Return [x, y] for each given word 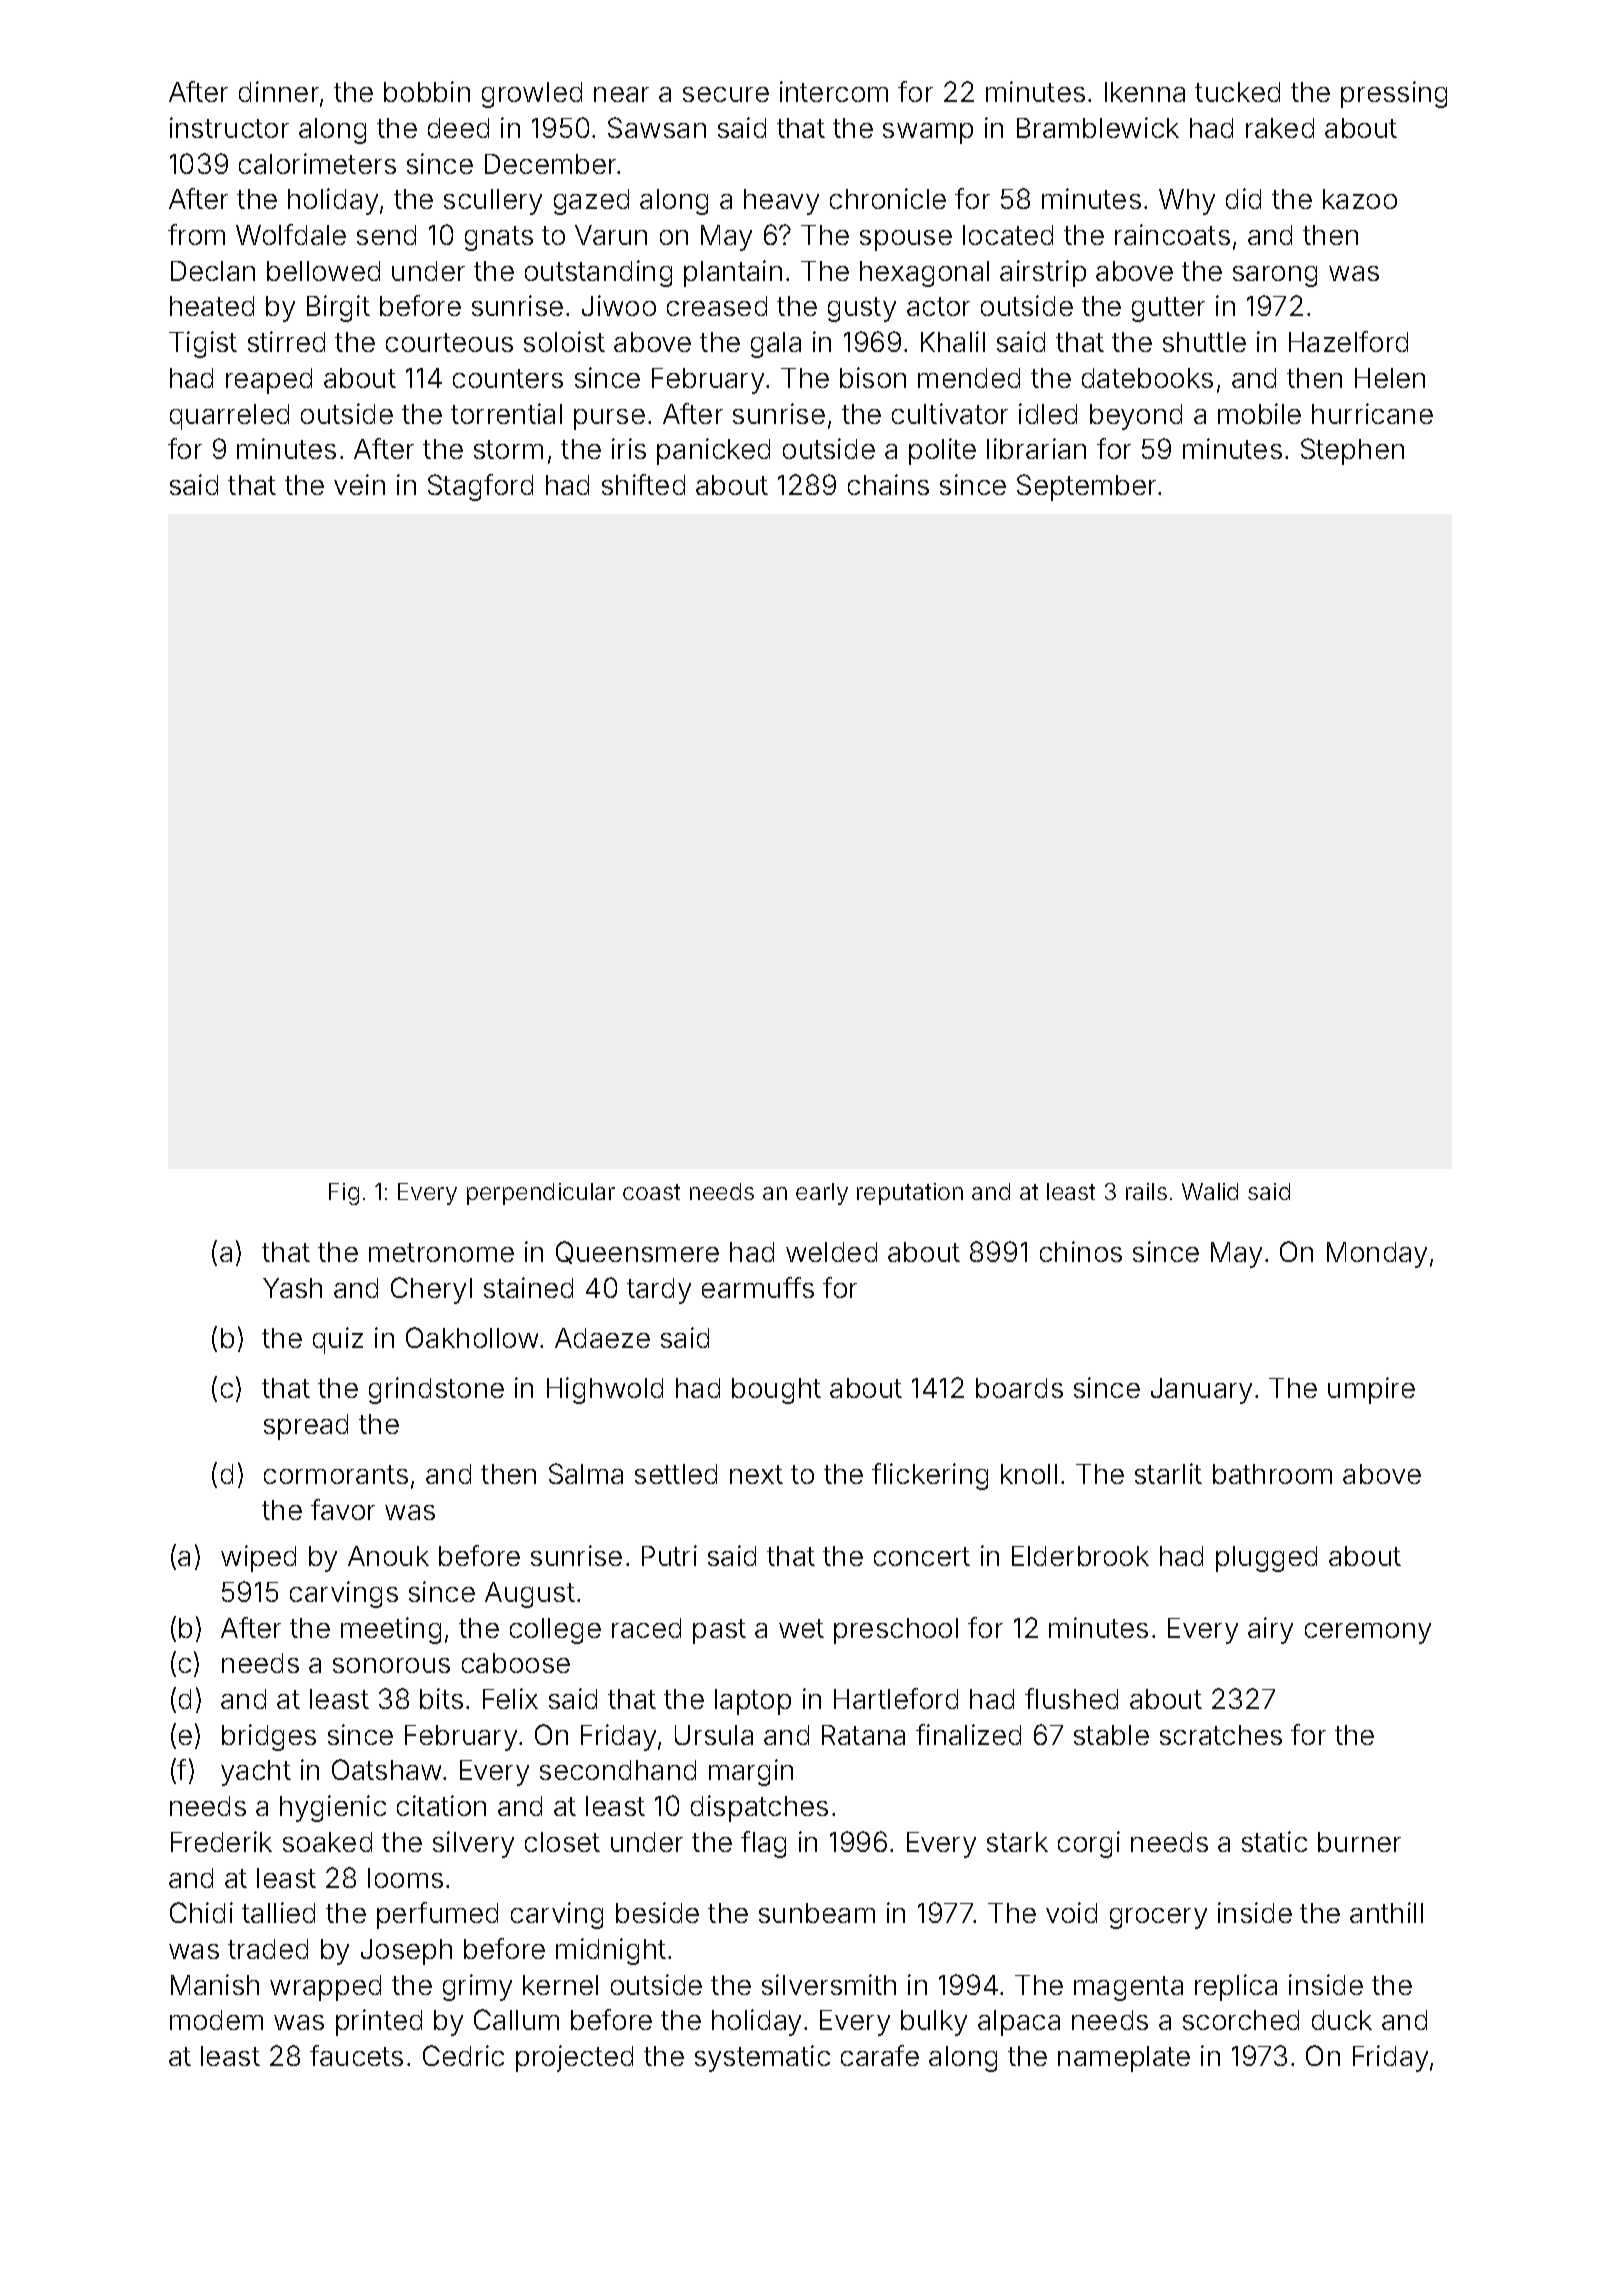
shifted [643, 484]
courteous [449, 342]
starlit [1168, 1473]
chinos [1081, 1251]
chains [888, 484]
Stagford [480, 487]
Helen [1390, 378]
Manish [215, 1984]
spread [306, 1427]
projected [574, 2058]
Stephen [1352, 451]
